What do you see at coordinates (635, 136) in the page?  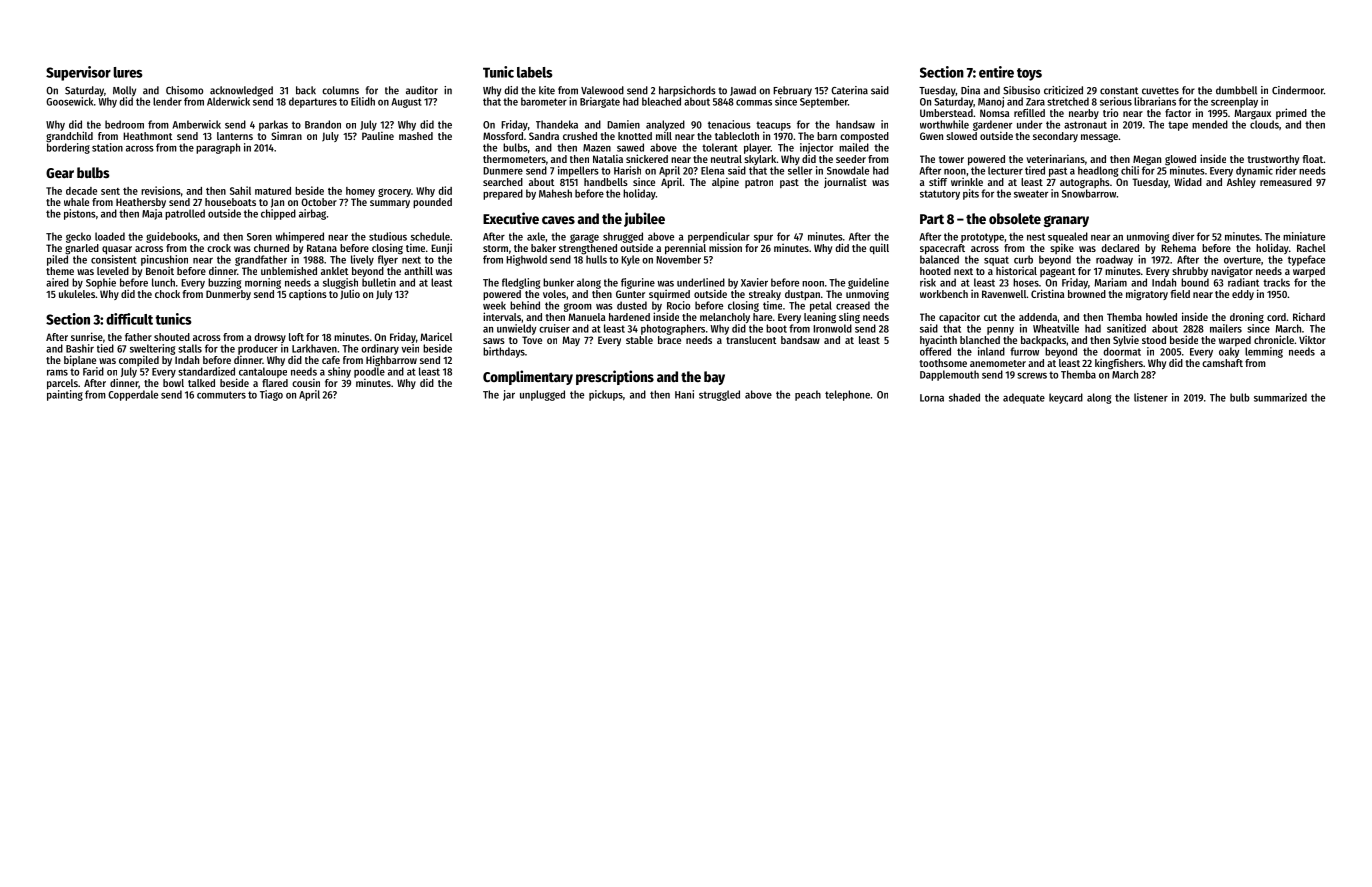 I see `knotted` at bounding box center [635, 136].
